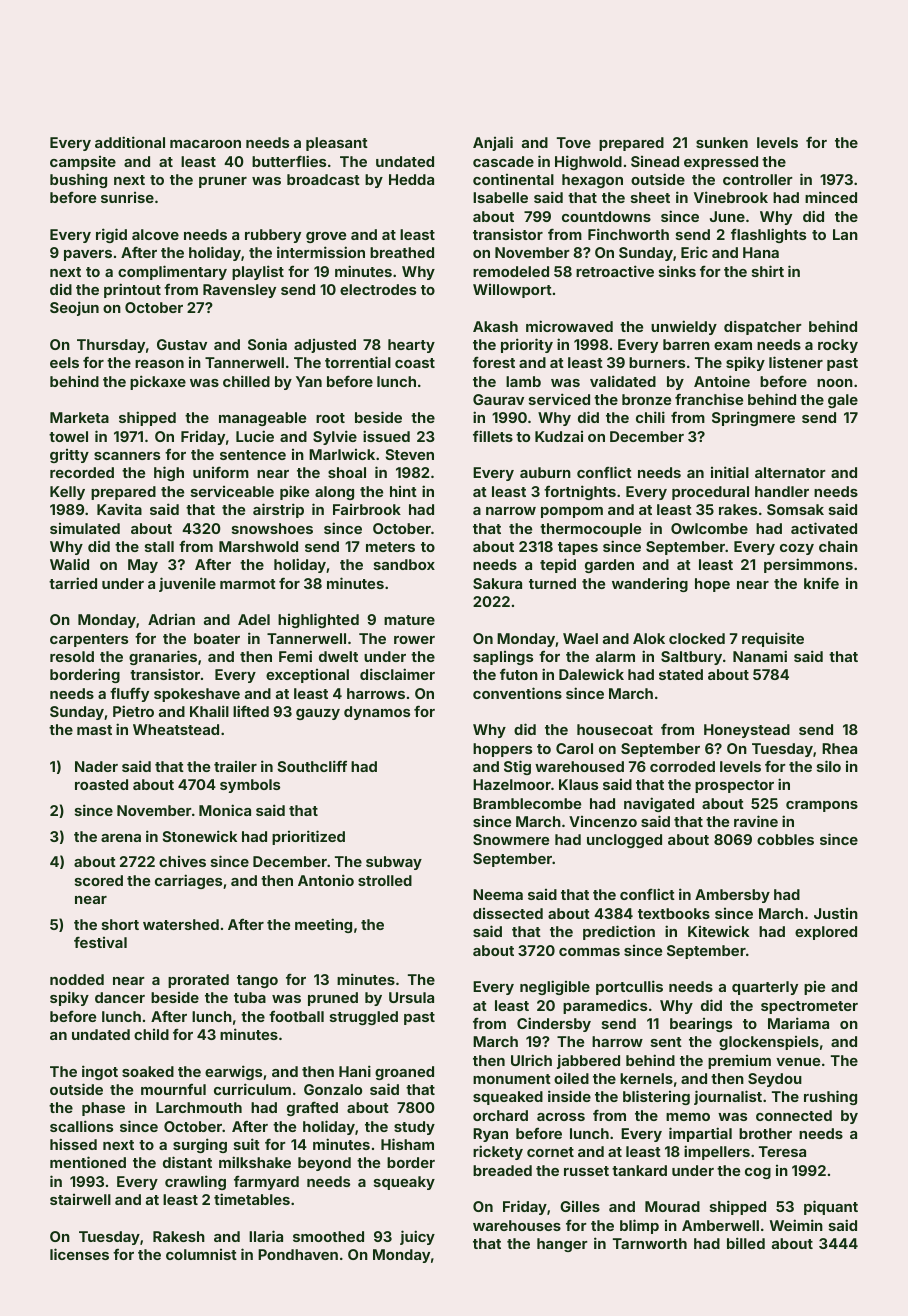 This image has width=908, height=1316. What do you see at coordinates (99, 880) in the image?
I see `scored` at bounding box center [99, 880].
